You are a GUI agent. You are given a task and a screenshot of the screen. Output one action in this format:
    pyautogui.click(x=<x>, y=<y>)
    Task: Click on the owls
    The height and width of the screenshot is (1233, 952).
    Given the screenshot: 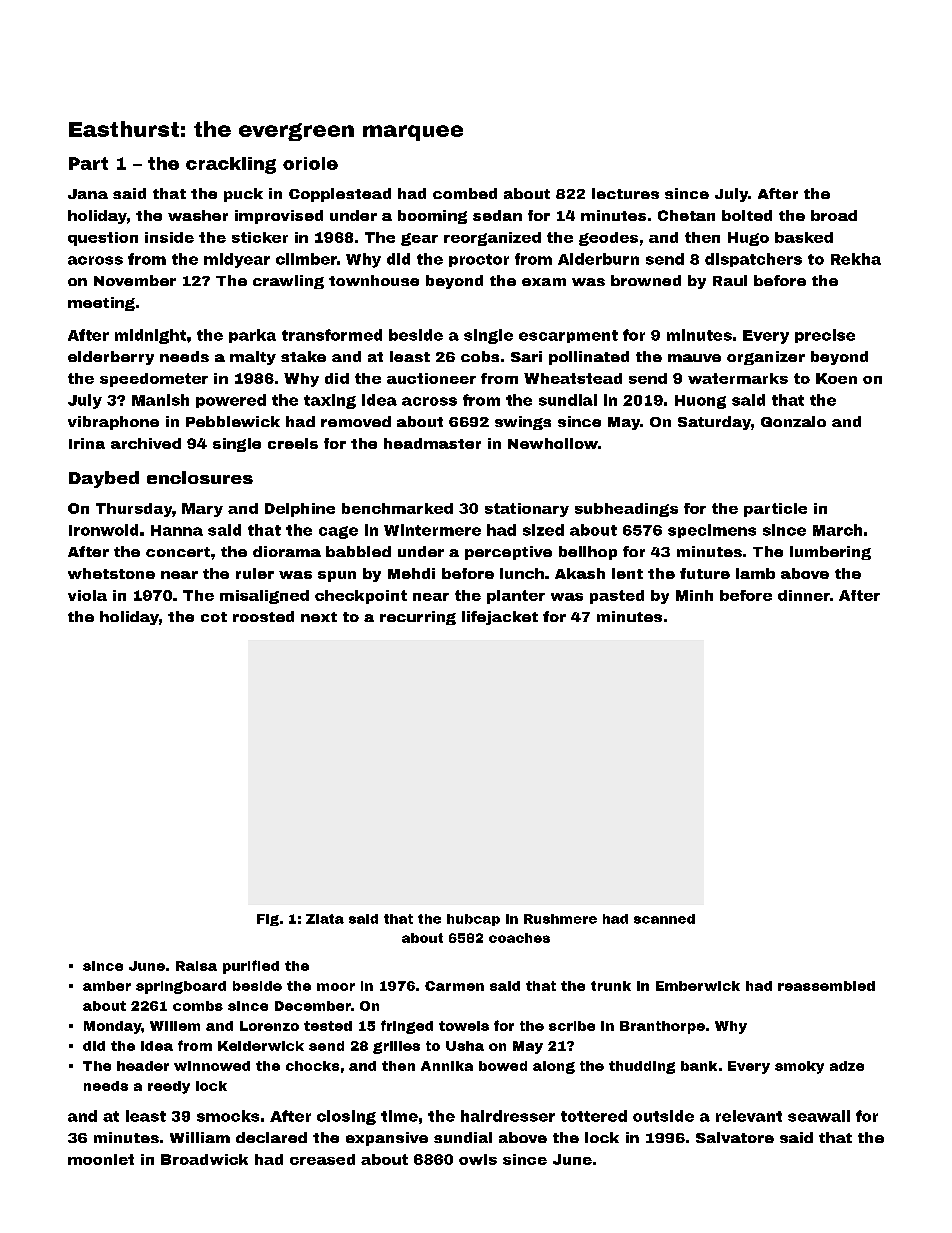 What is the action you would take?
    pyautogui.click(x=478, y=1159)
